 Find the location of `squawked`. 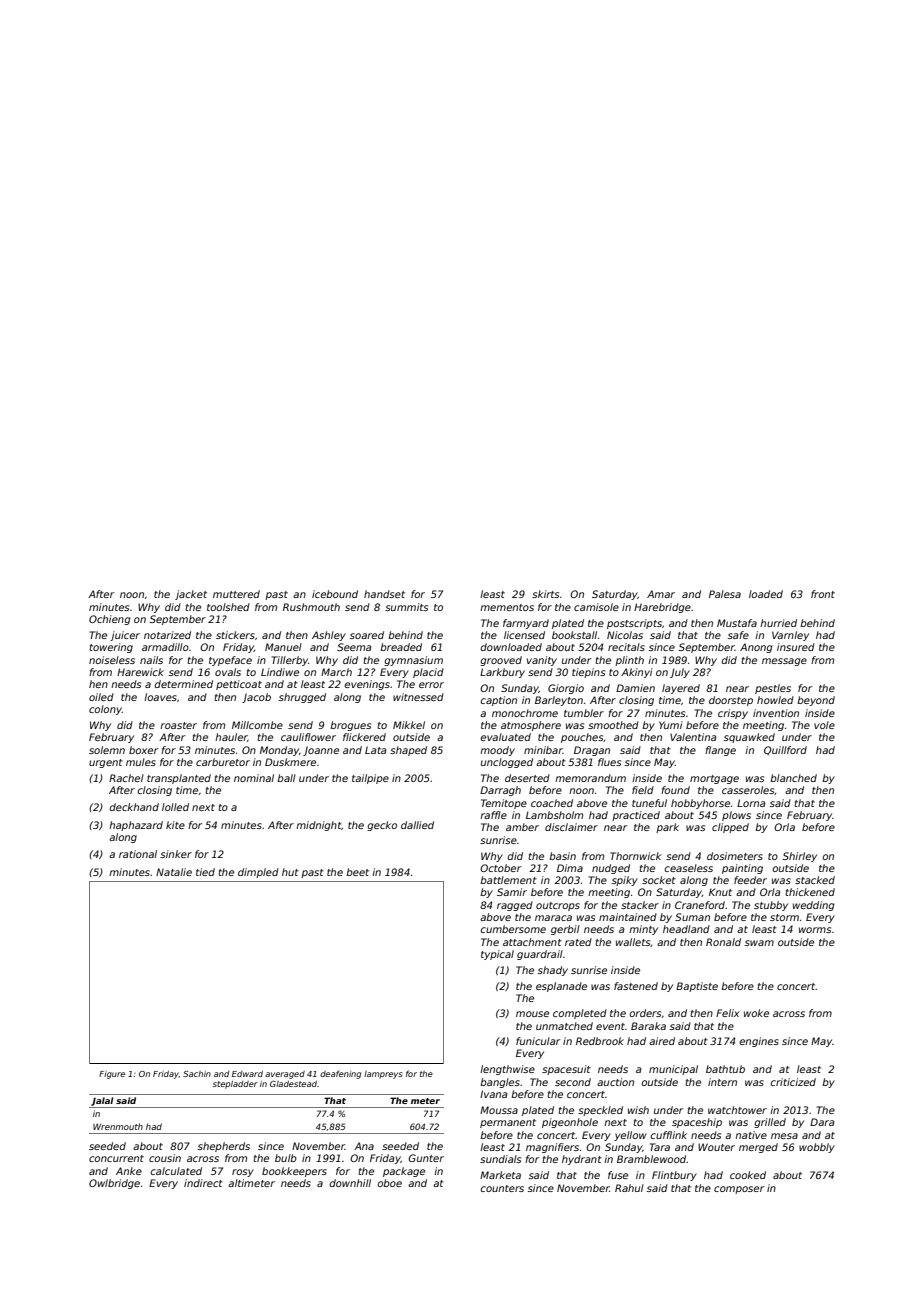

squawked is located at coordinates (749, 738).
